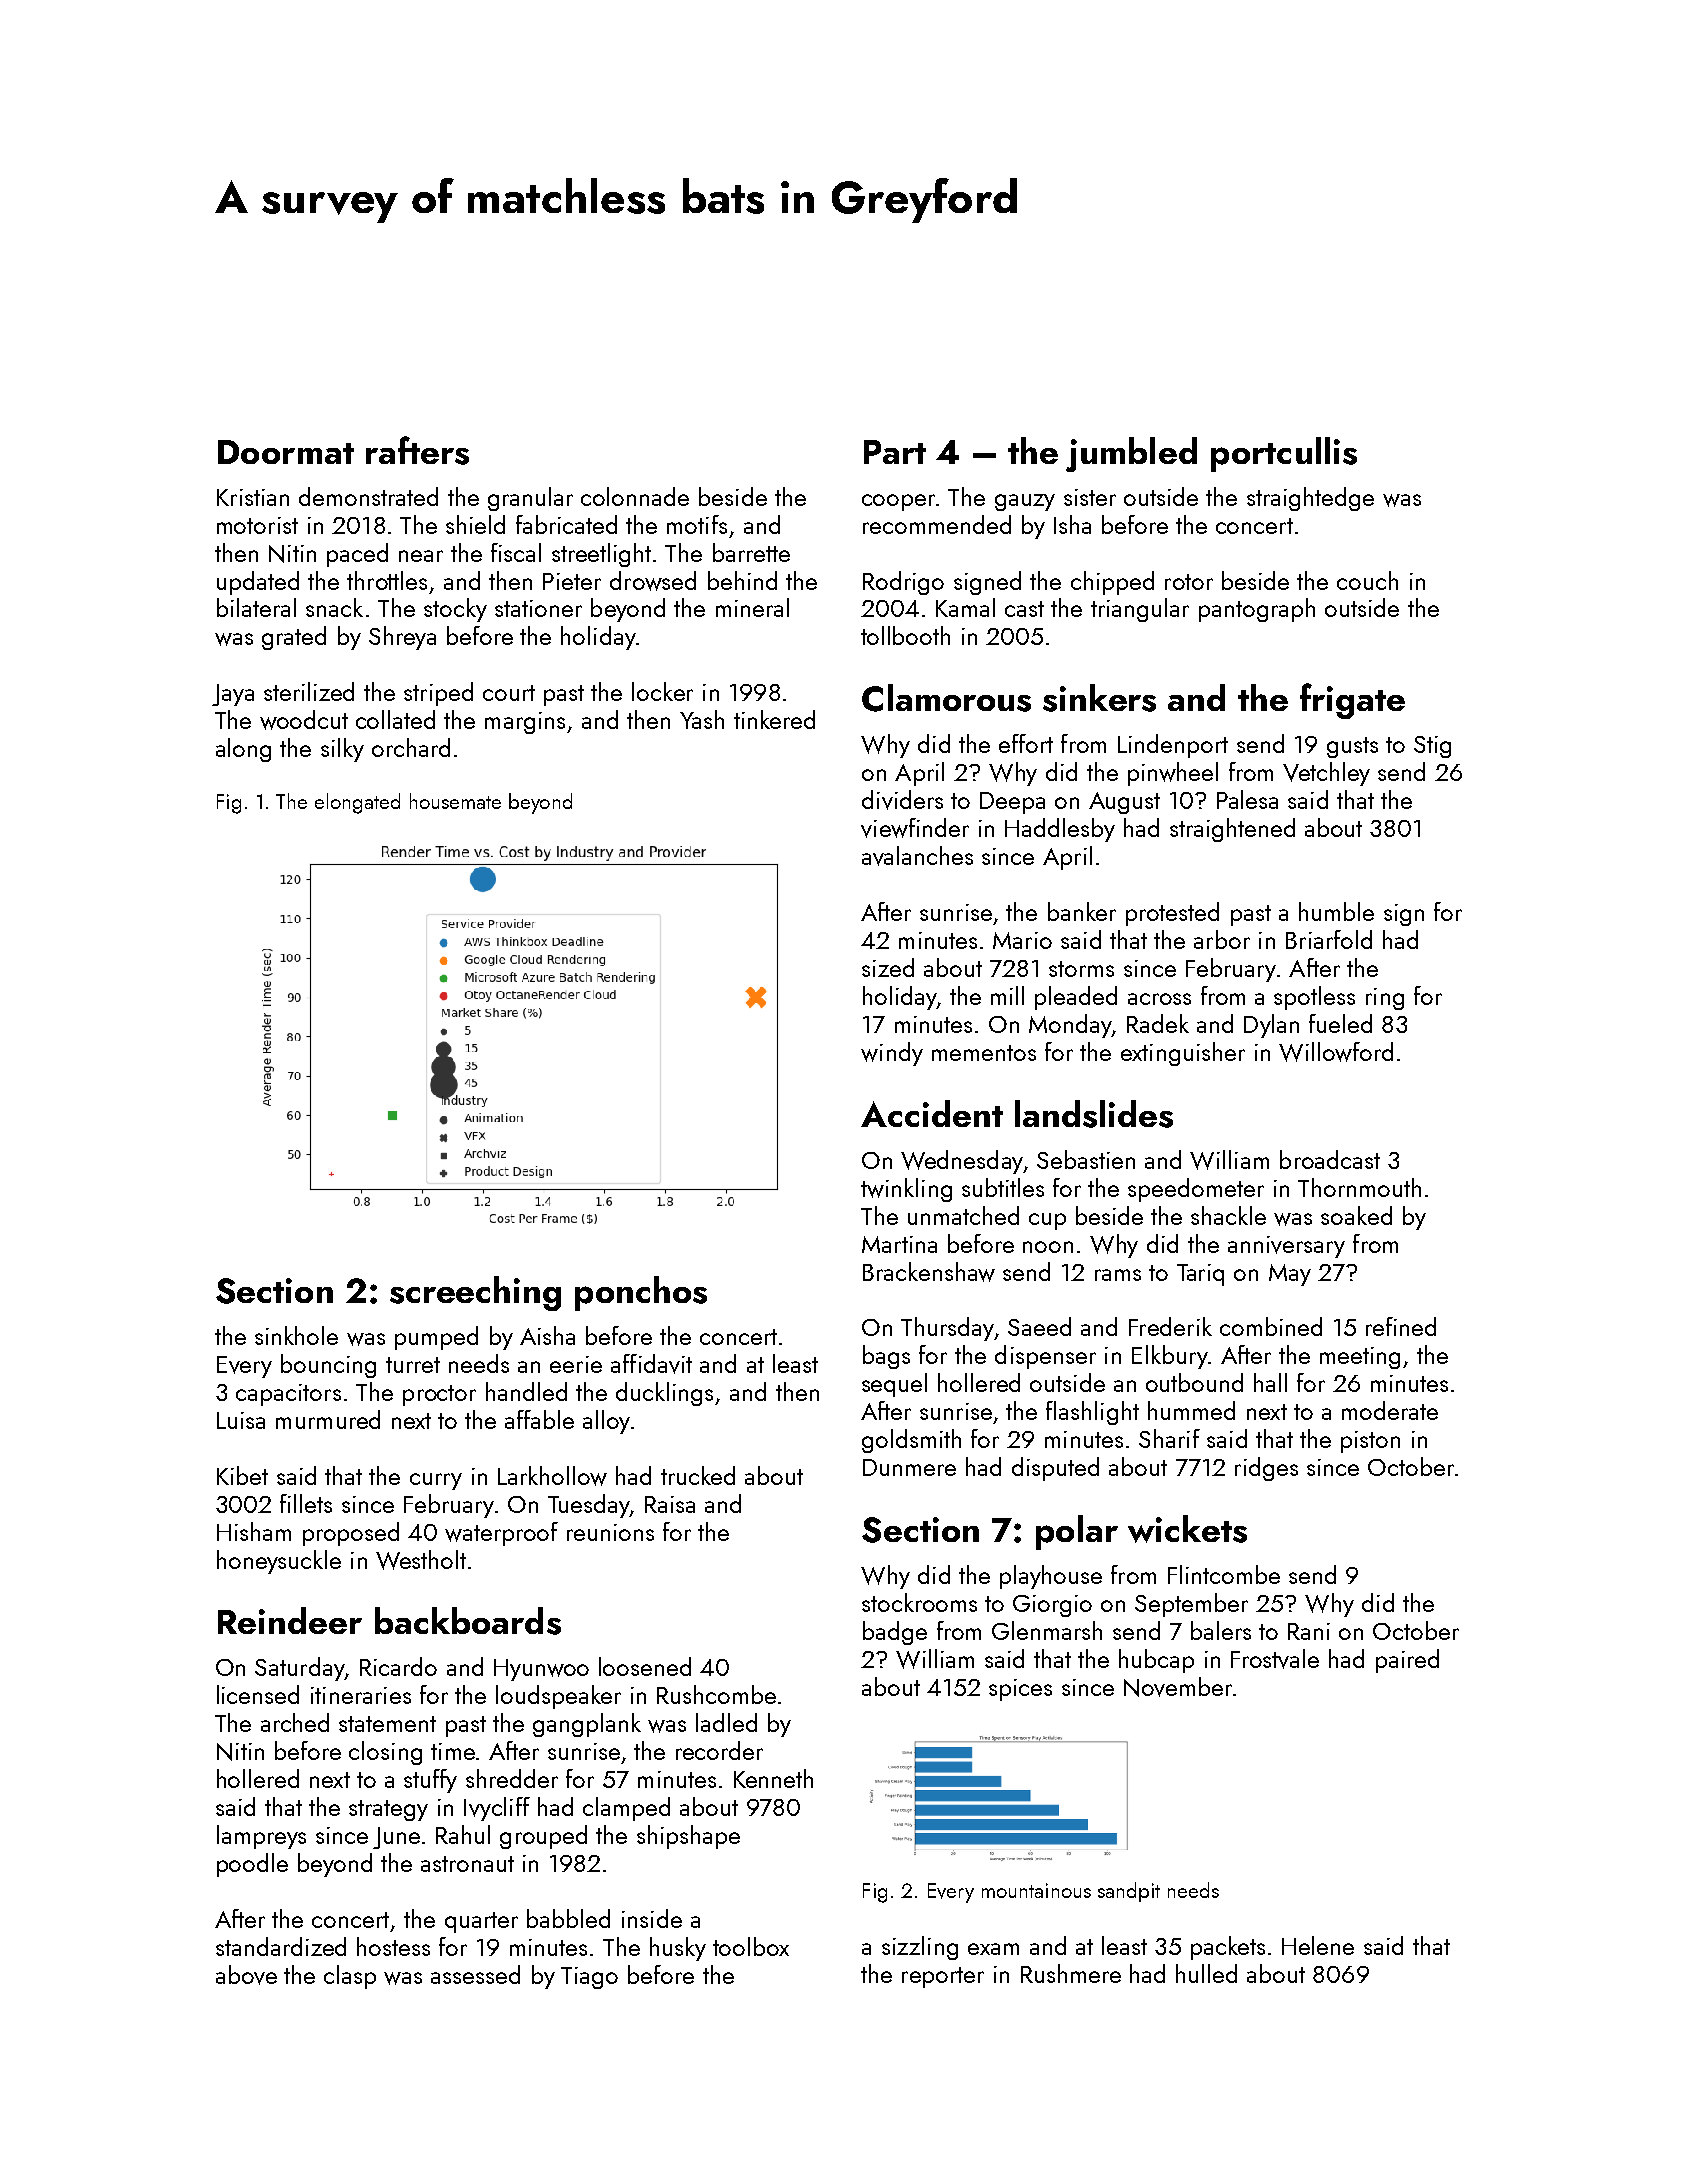 This screenshot has width=1683, height=2178. I want to click on strategy, so click(388, 1810).
